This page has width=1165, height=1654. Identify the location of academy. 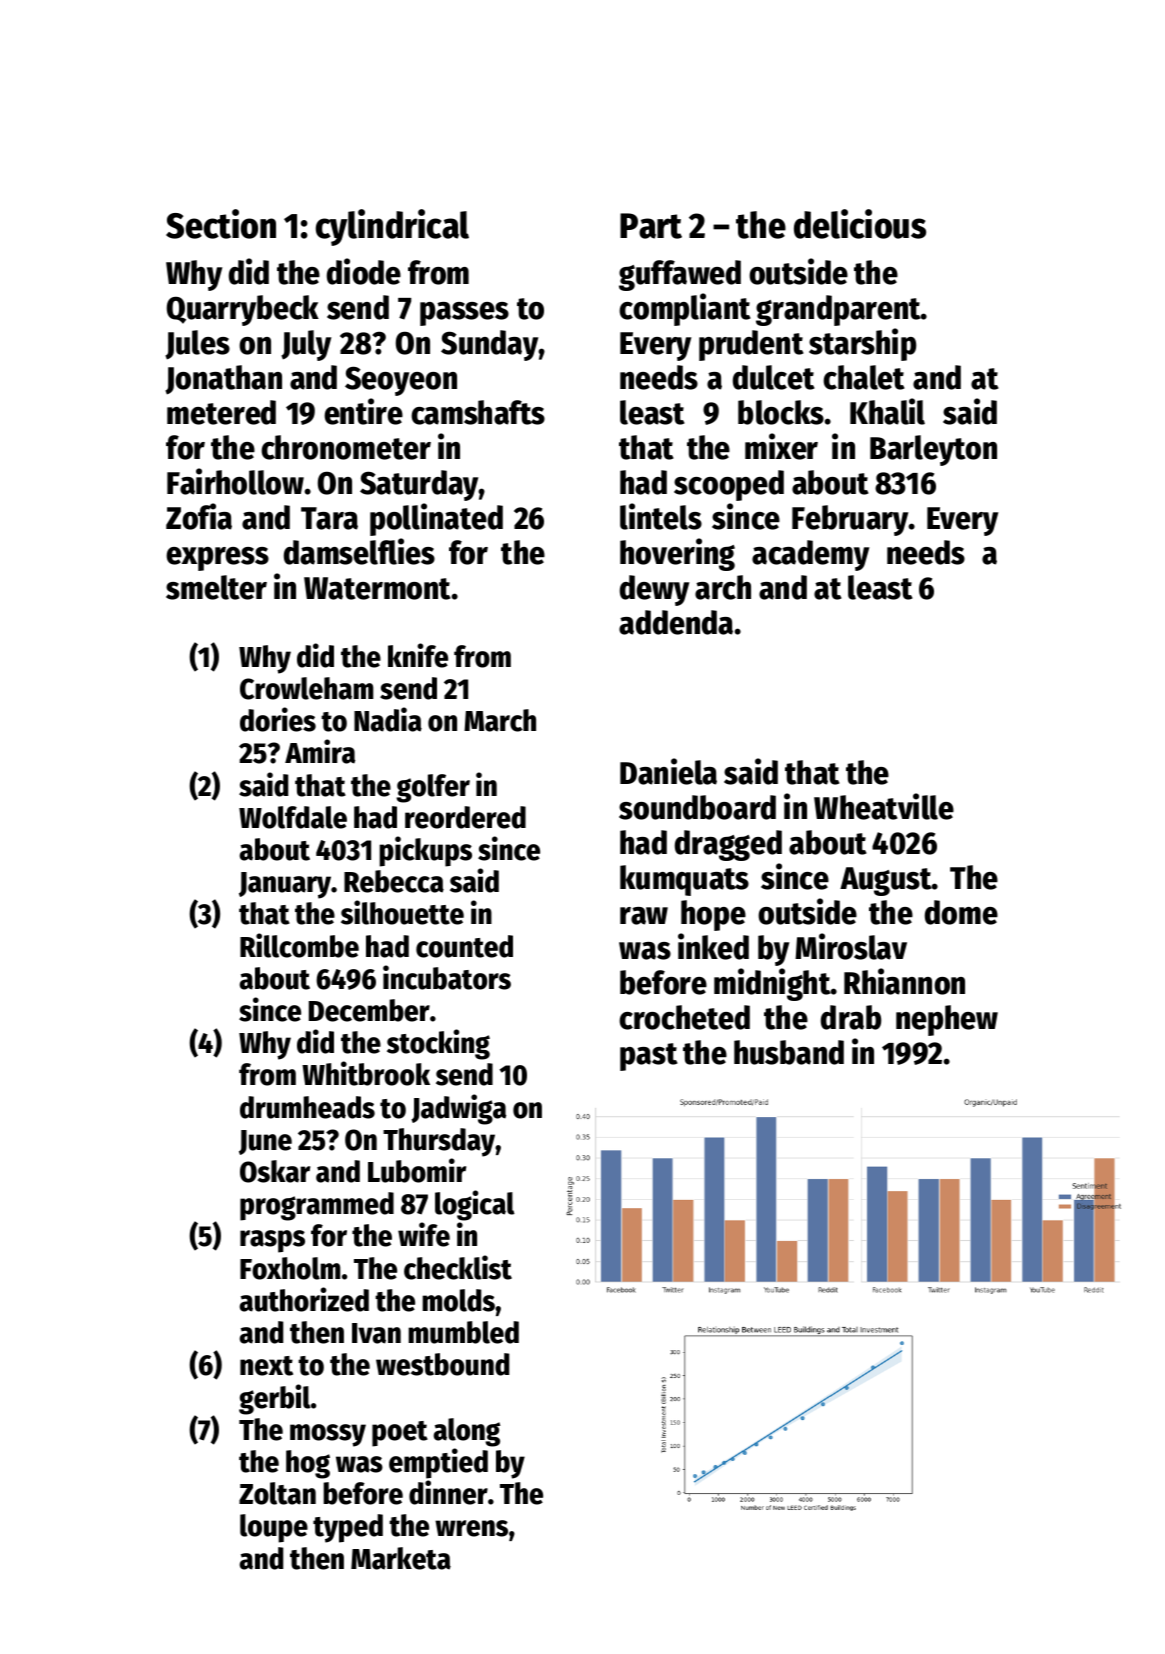
(810, 555).
